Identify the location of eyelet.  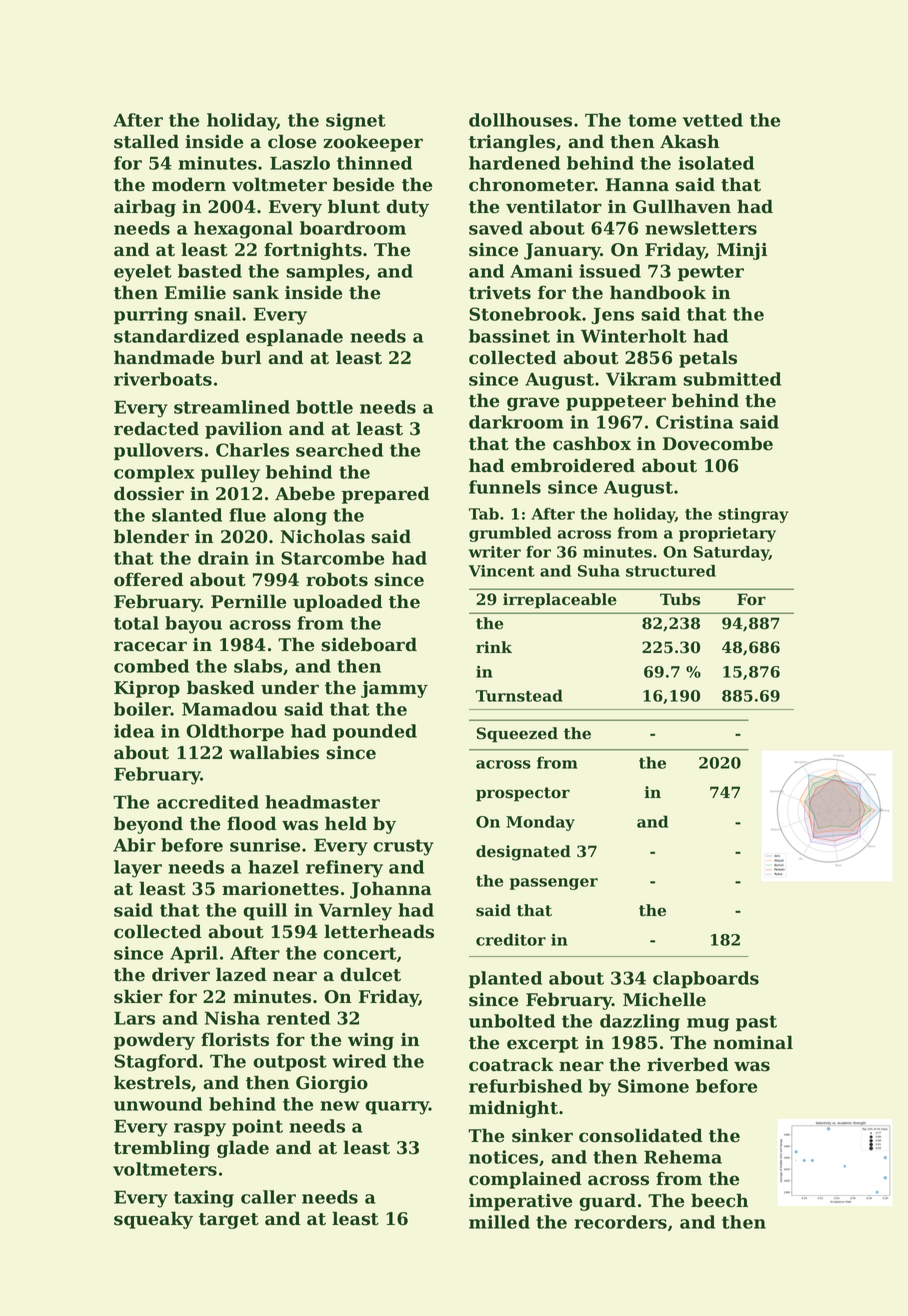
(143, 273).
